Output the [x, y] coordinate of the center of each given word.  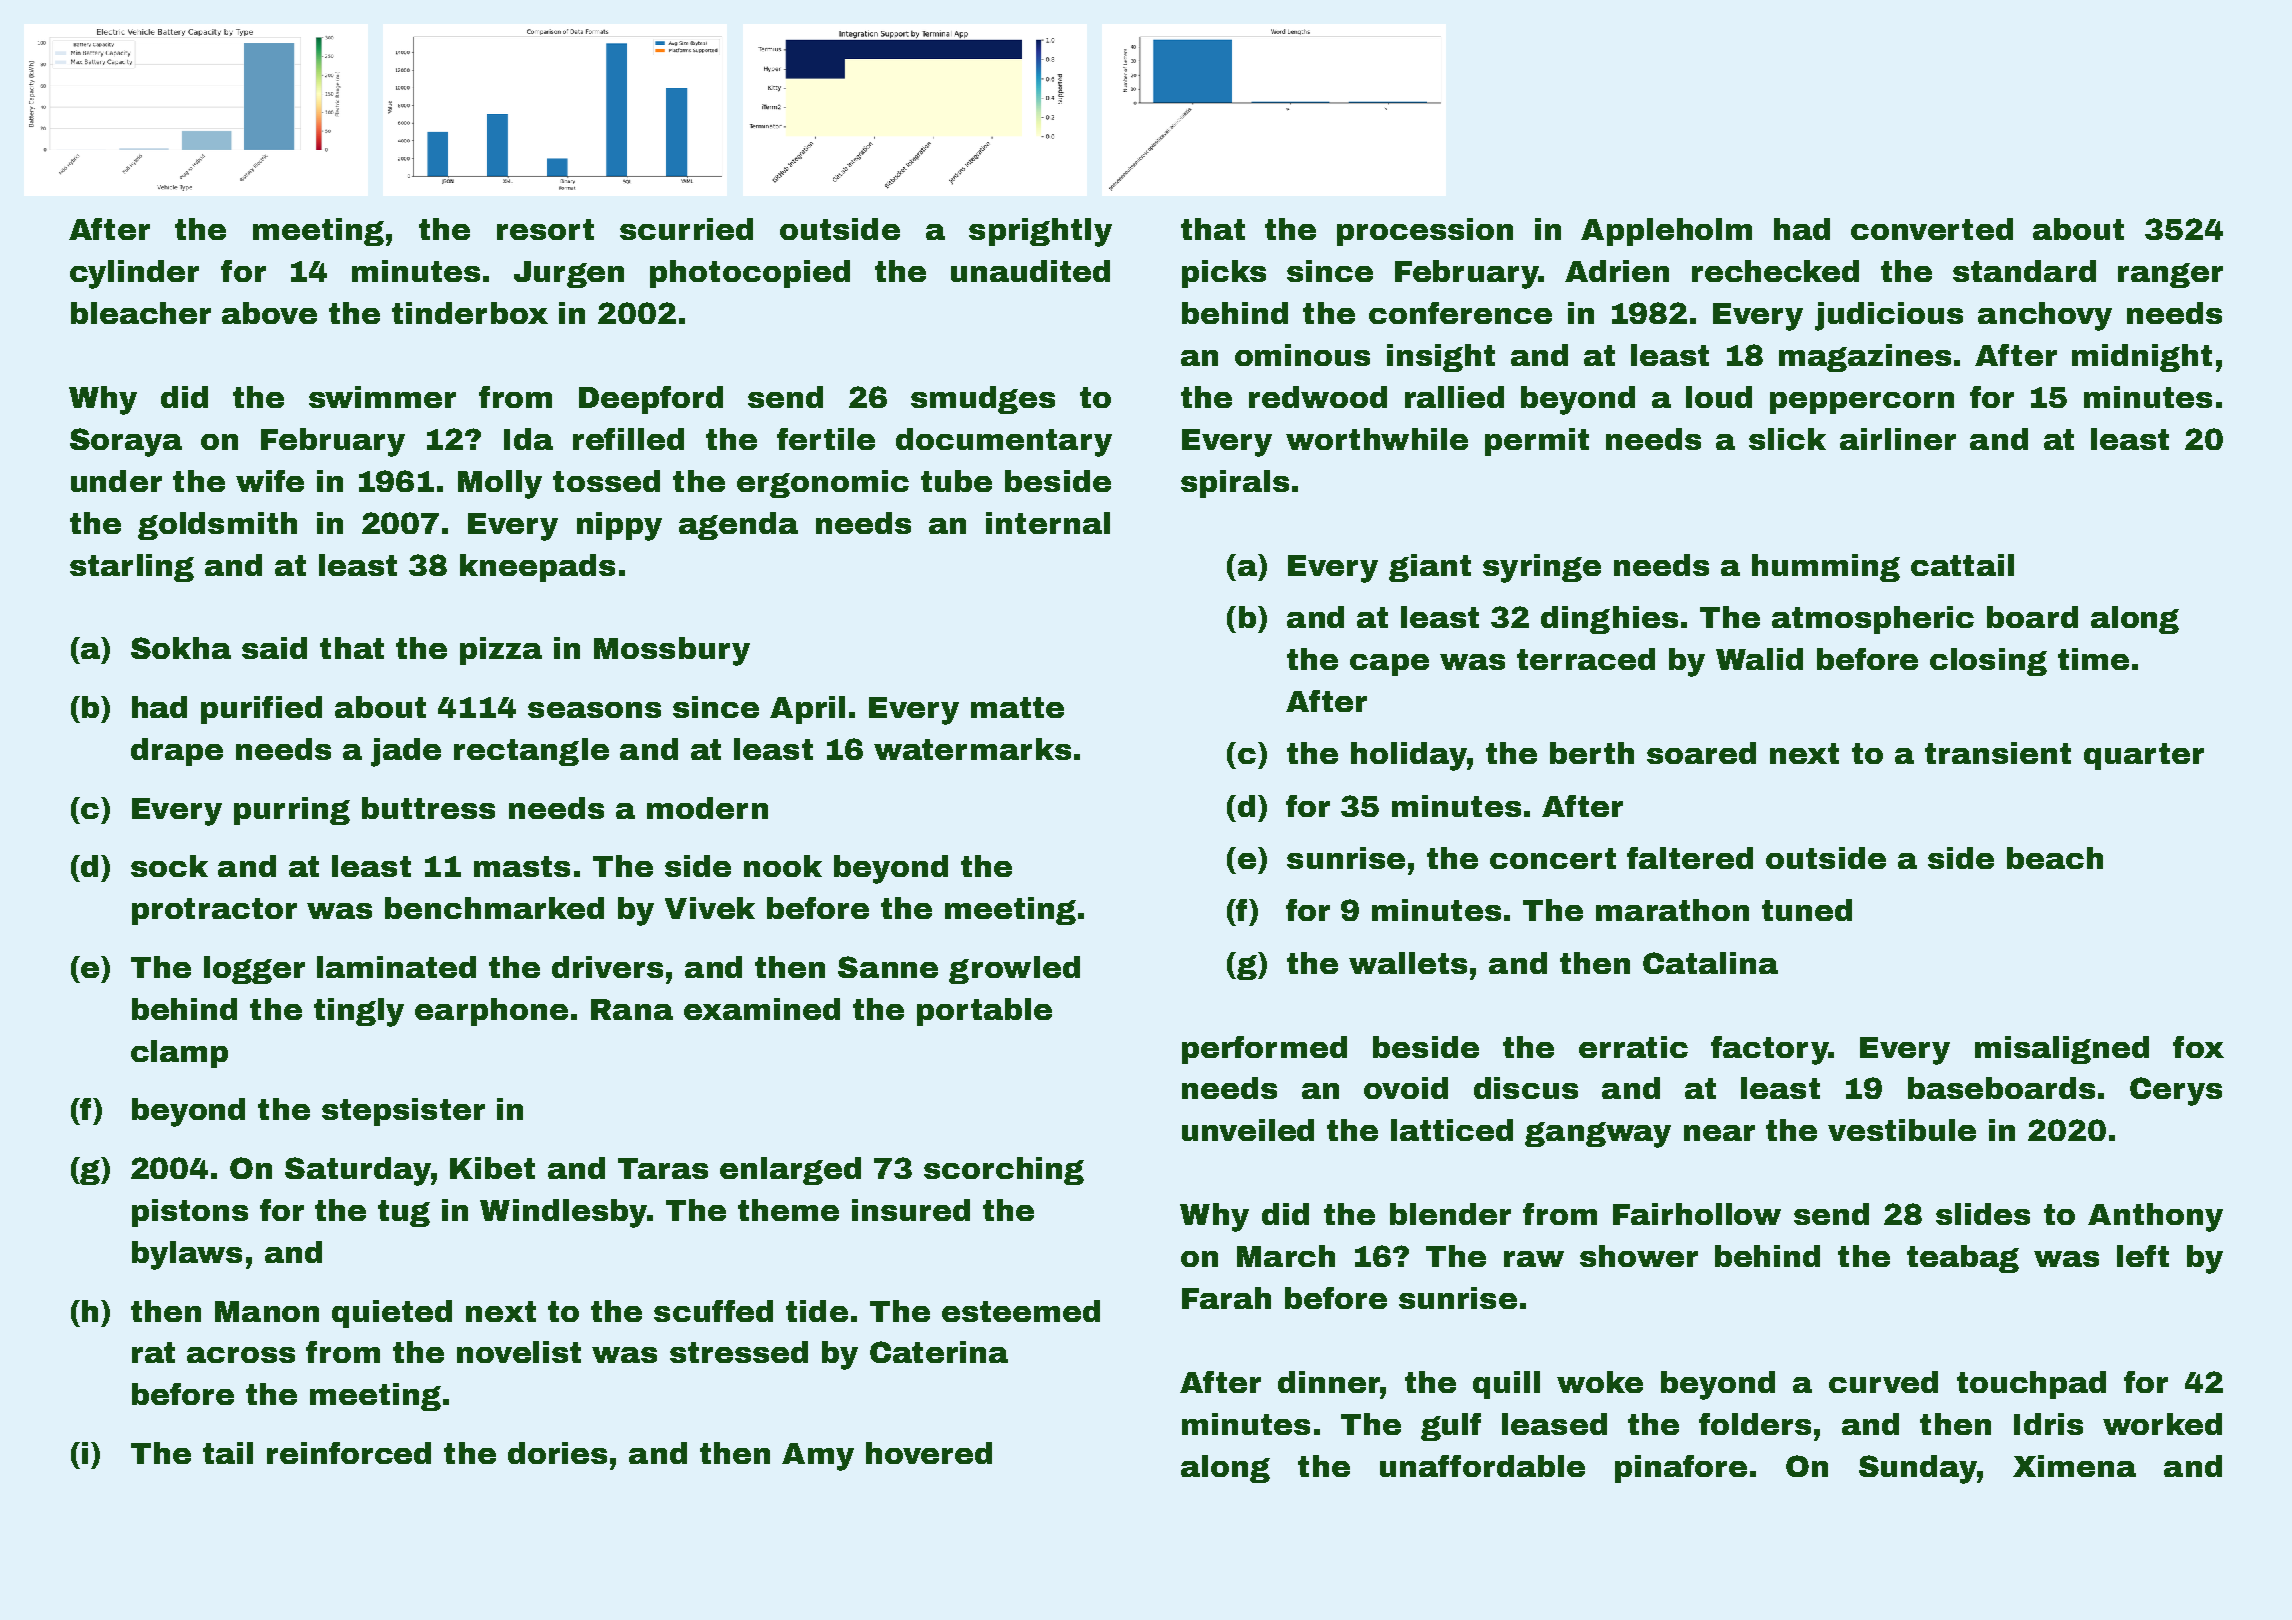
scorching [1004, 1171]
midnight [2142, 358]
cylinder [134, 274]
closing [1988, 662]
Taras [663, 1168]
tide [817, 1311]
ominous [1302, 355]
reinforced [349, 1453]
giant [1430, 568]
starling [132, 568]
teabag [1963, 1259]
